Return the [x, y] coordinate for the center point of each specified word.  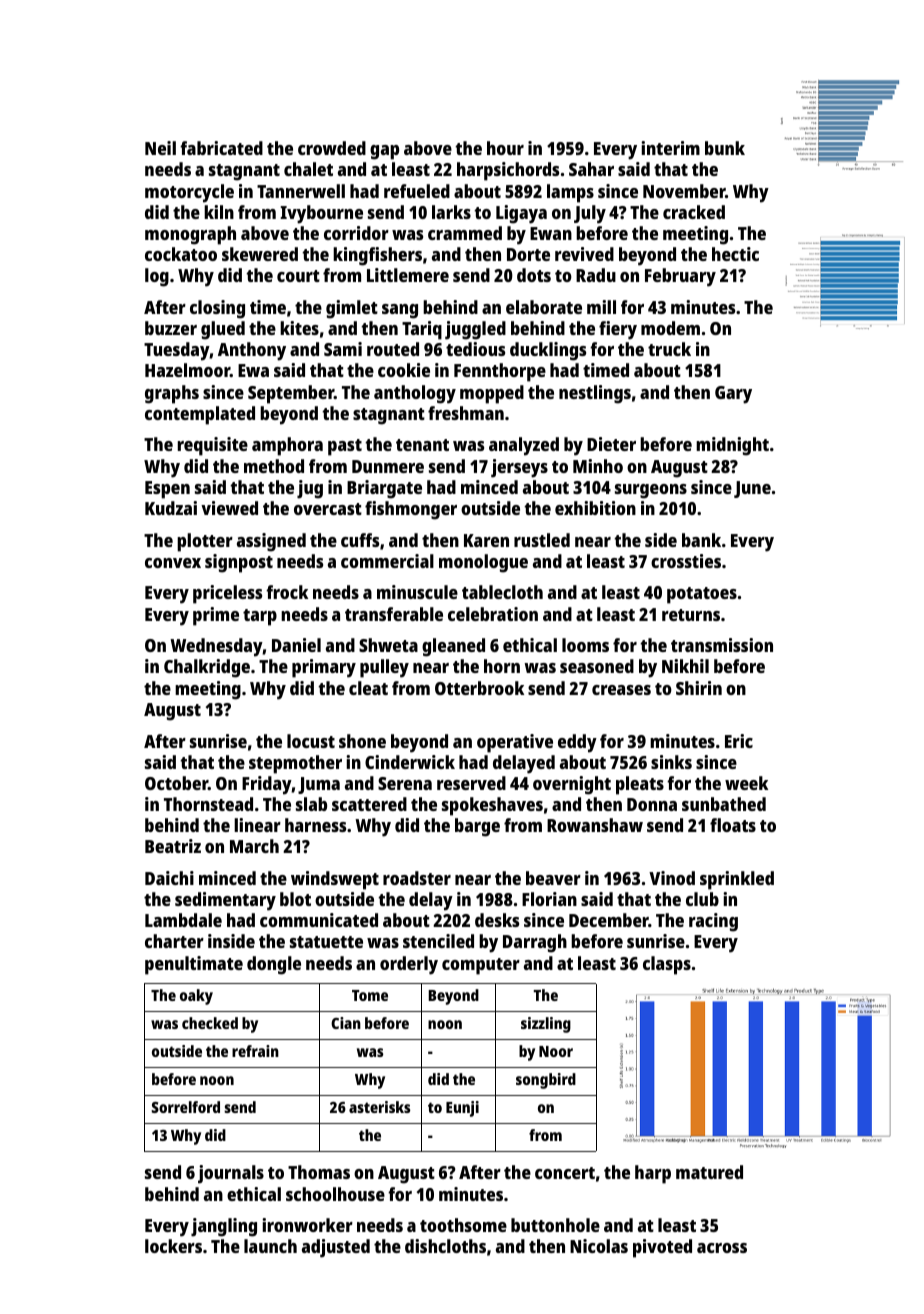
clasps [667, 965]
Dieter [611, 444]
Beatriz [173, 846]
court [298, 276]
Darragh [535, 943]
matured [709, 1172]
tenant [422, 445]
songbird [546, 1081]
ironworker [307, 1225]
